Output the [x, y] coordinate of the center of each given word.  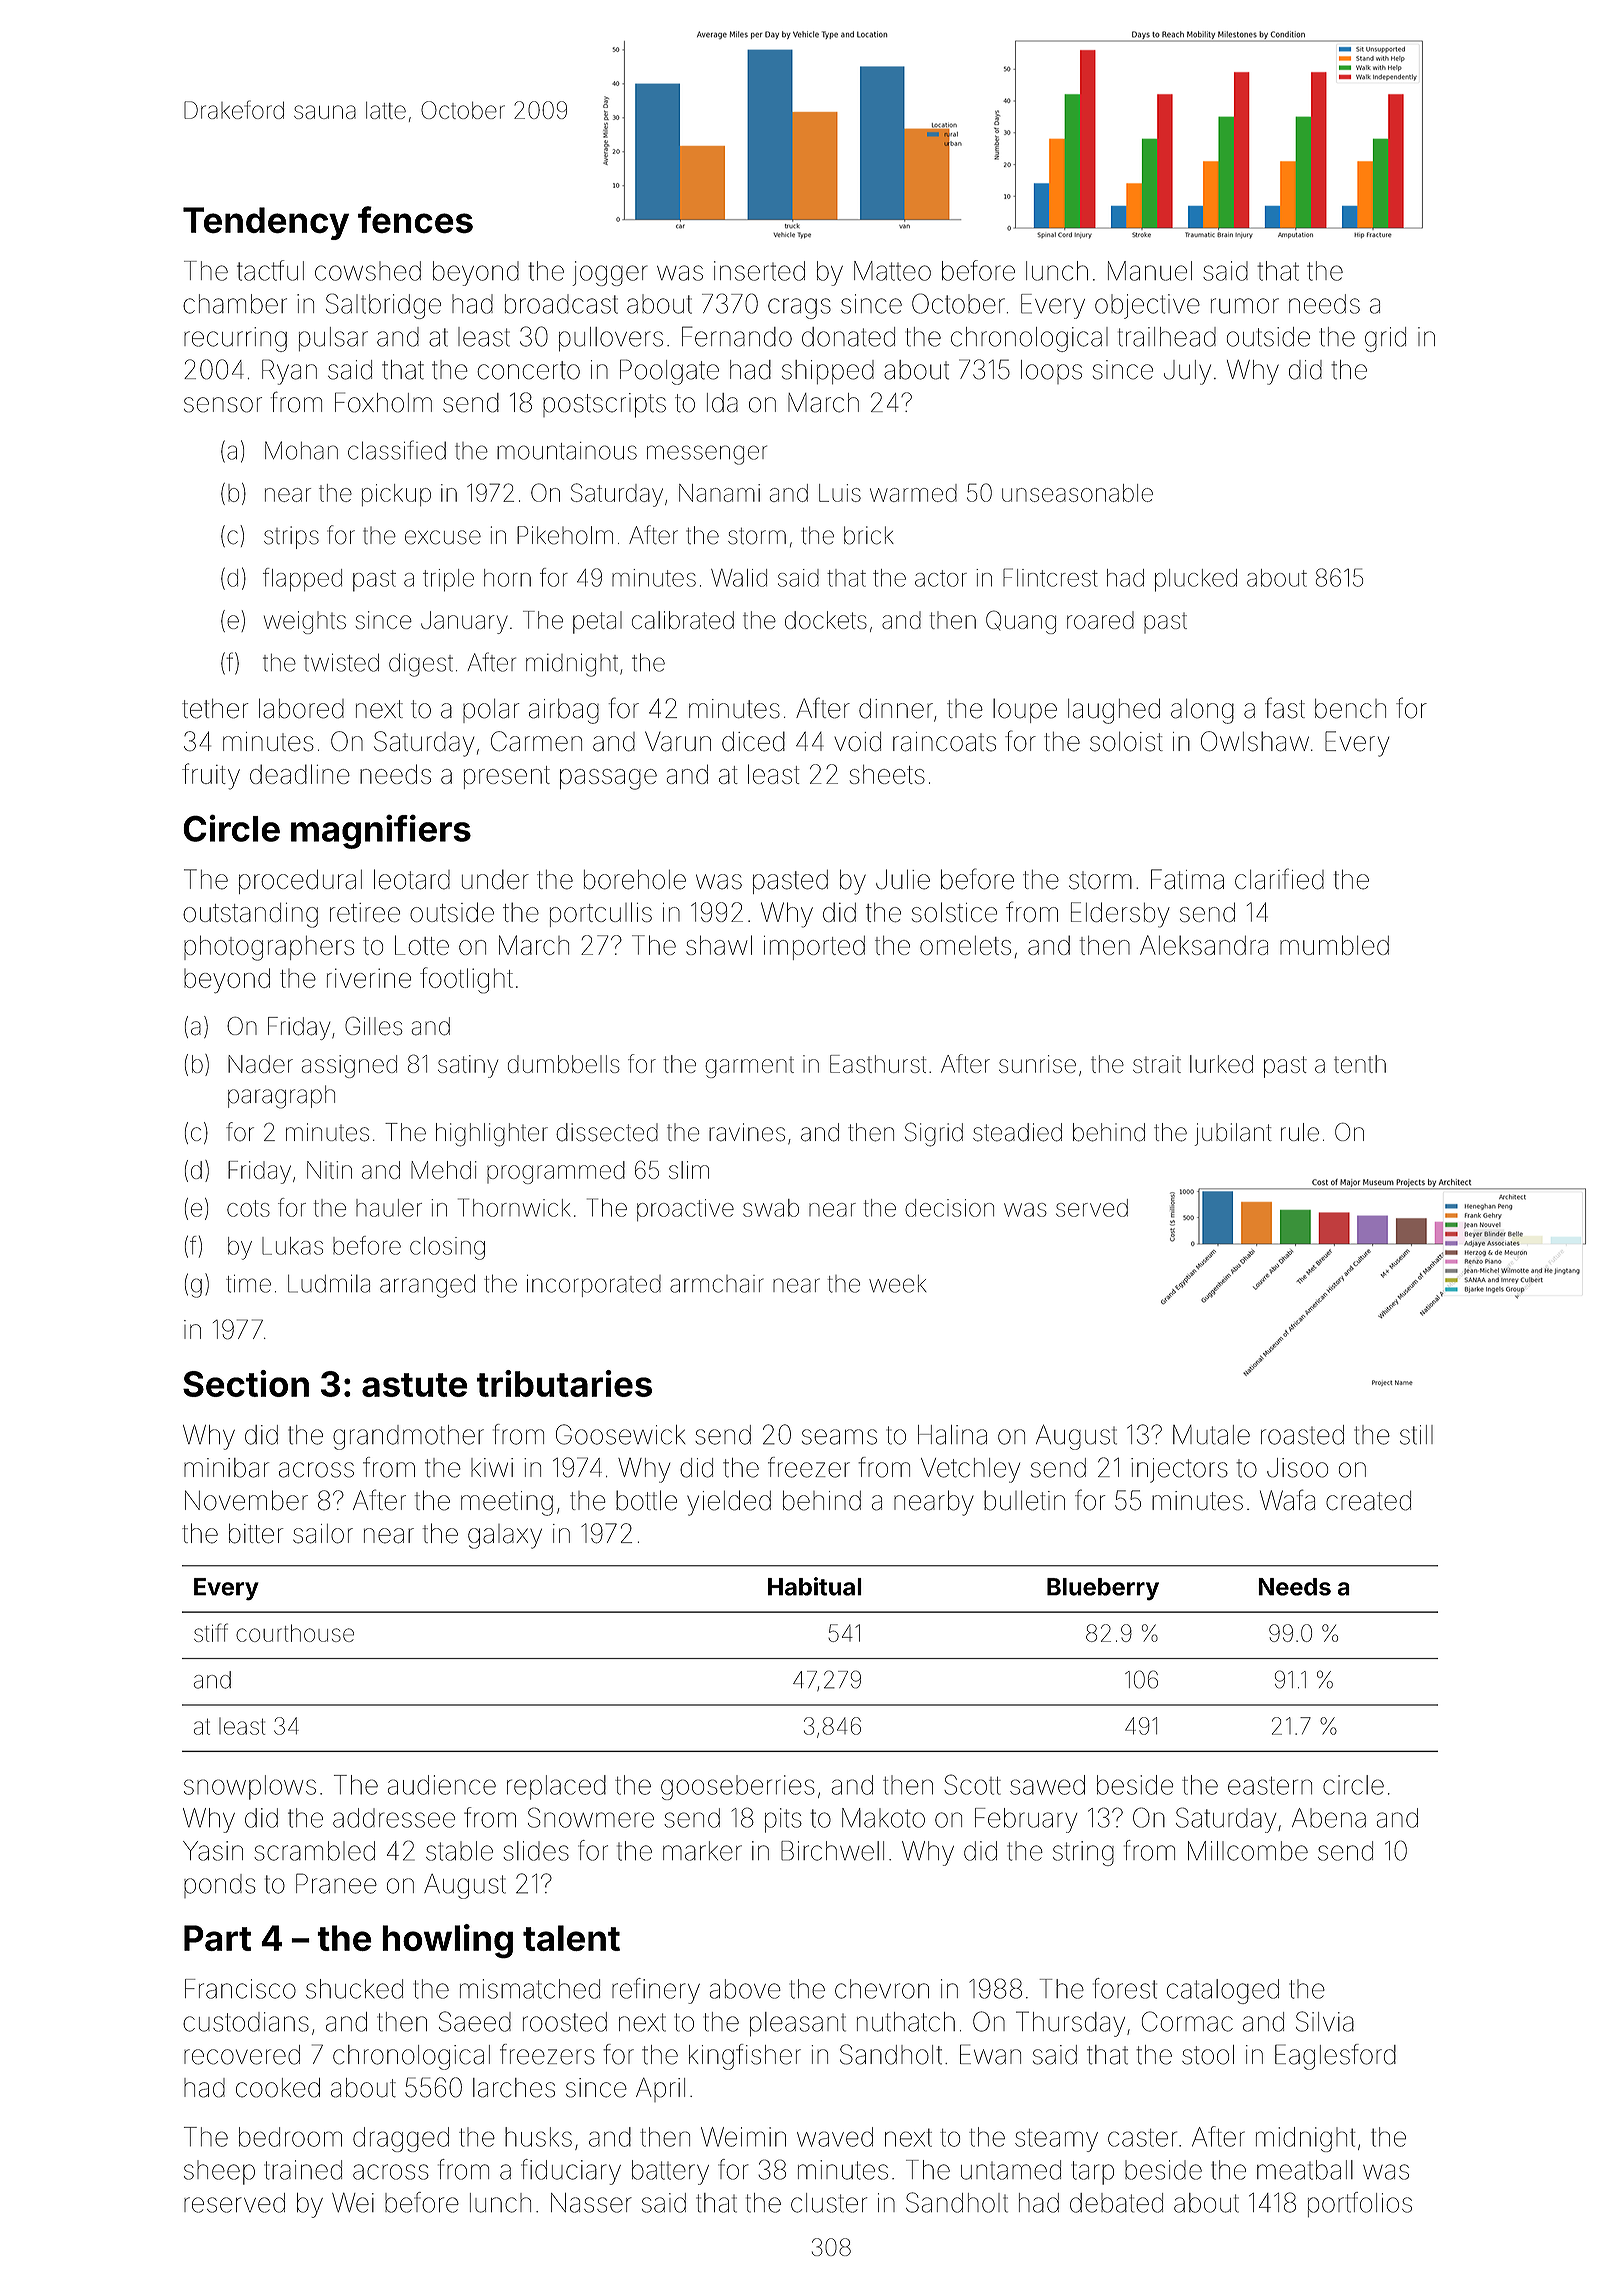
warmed [913, 493]
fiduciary [571, 2172]
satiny [468, 1066]
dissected [607, 1132]
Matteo [892, 271]
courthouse [295, 1633]
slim [689, 1170]
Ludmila [329, 1283]
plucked [1196, 580]
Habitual [815, 1586]
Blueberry [1103, 1589]
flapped [302, 579]
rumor [1245, 306]
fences [415, 220]
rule [1300, 1132]
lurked [1221, 1064]
